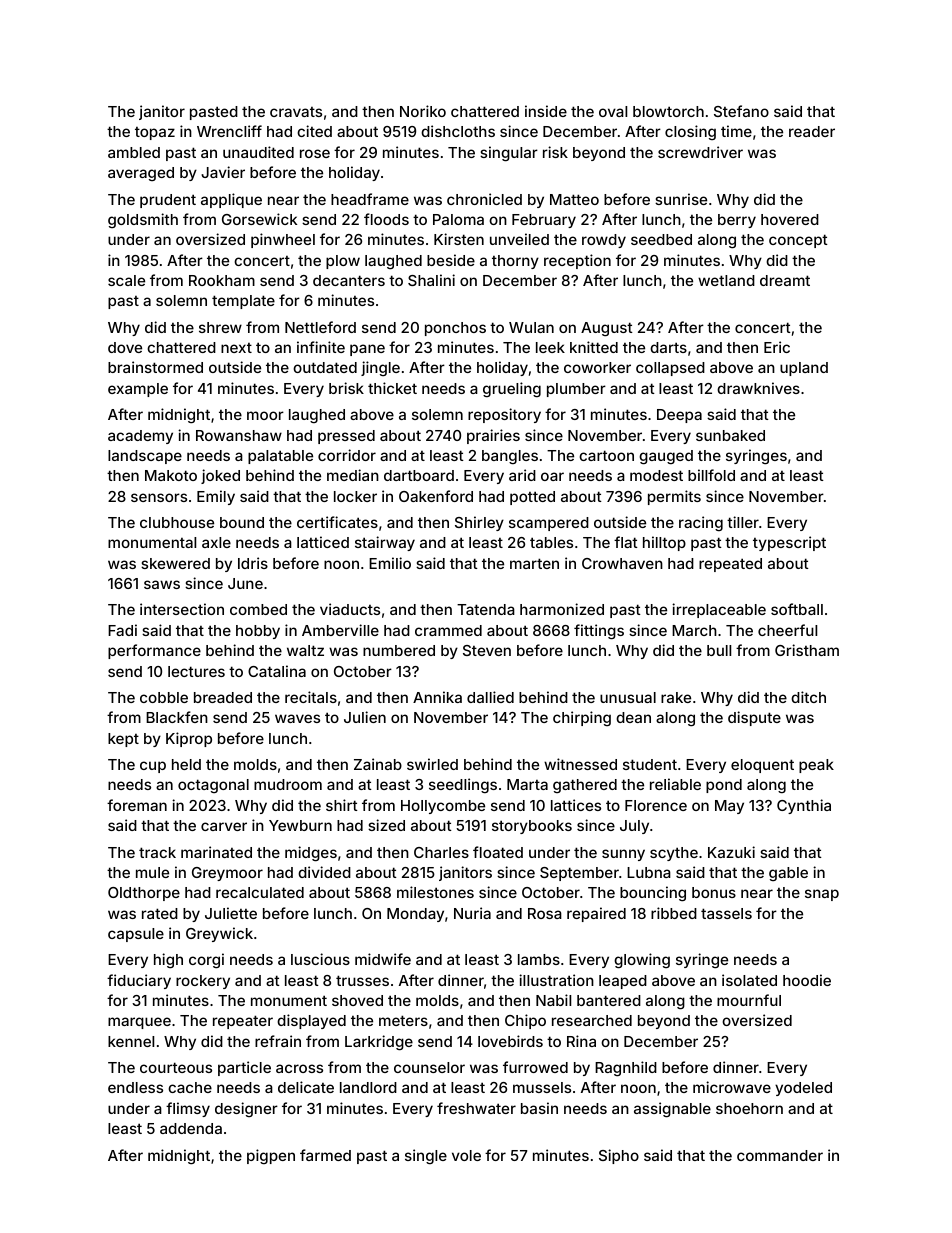 The width and height of the image is (952, 1233). I want to click on goldsmith, so click(143, 220).
